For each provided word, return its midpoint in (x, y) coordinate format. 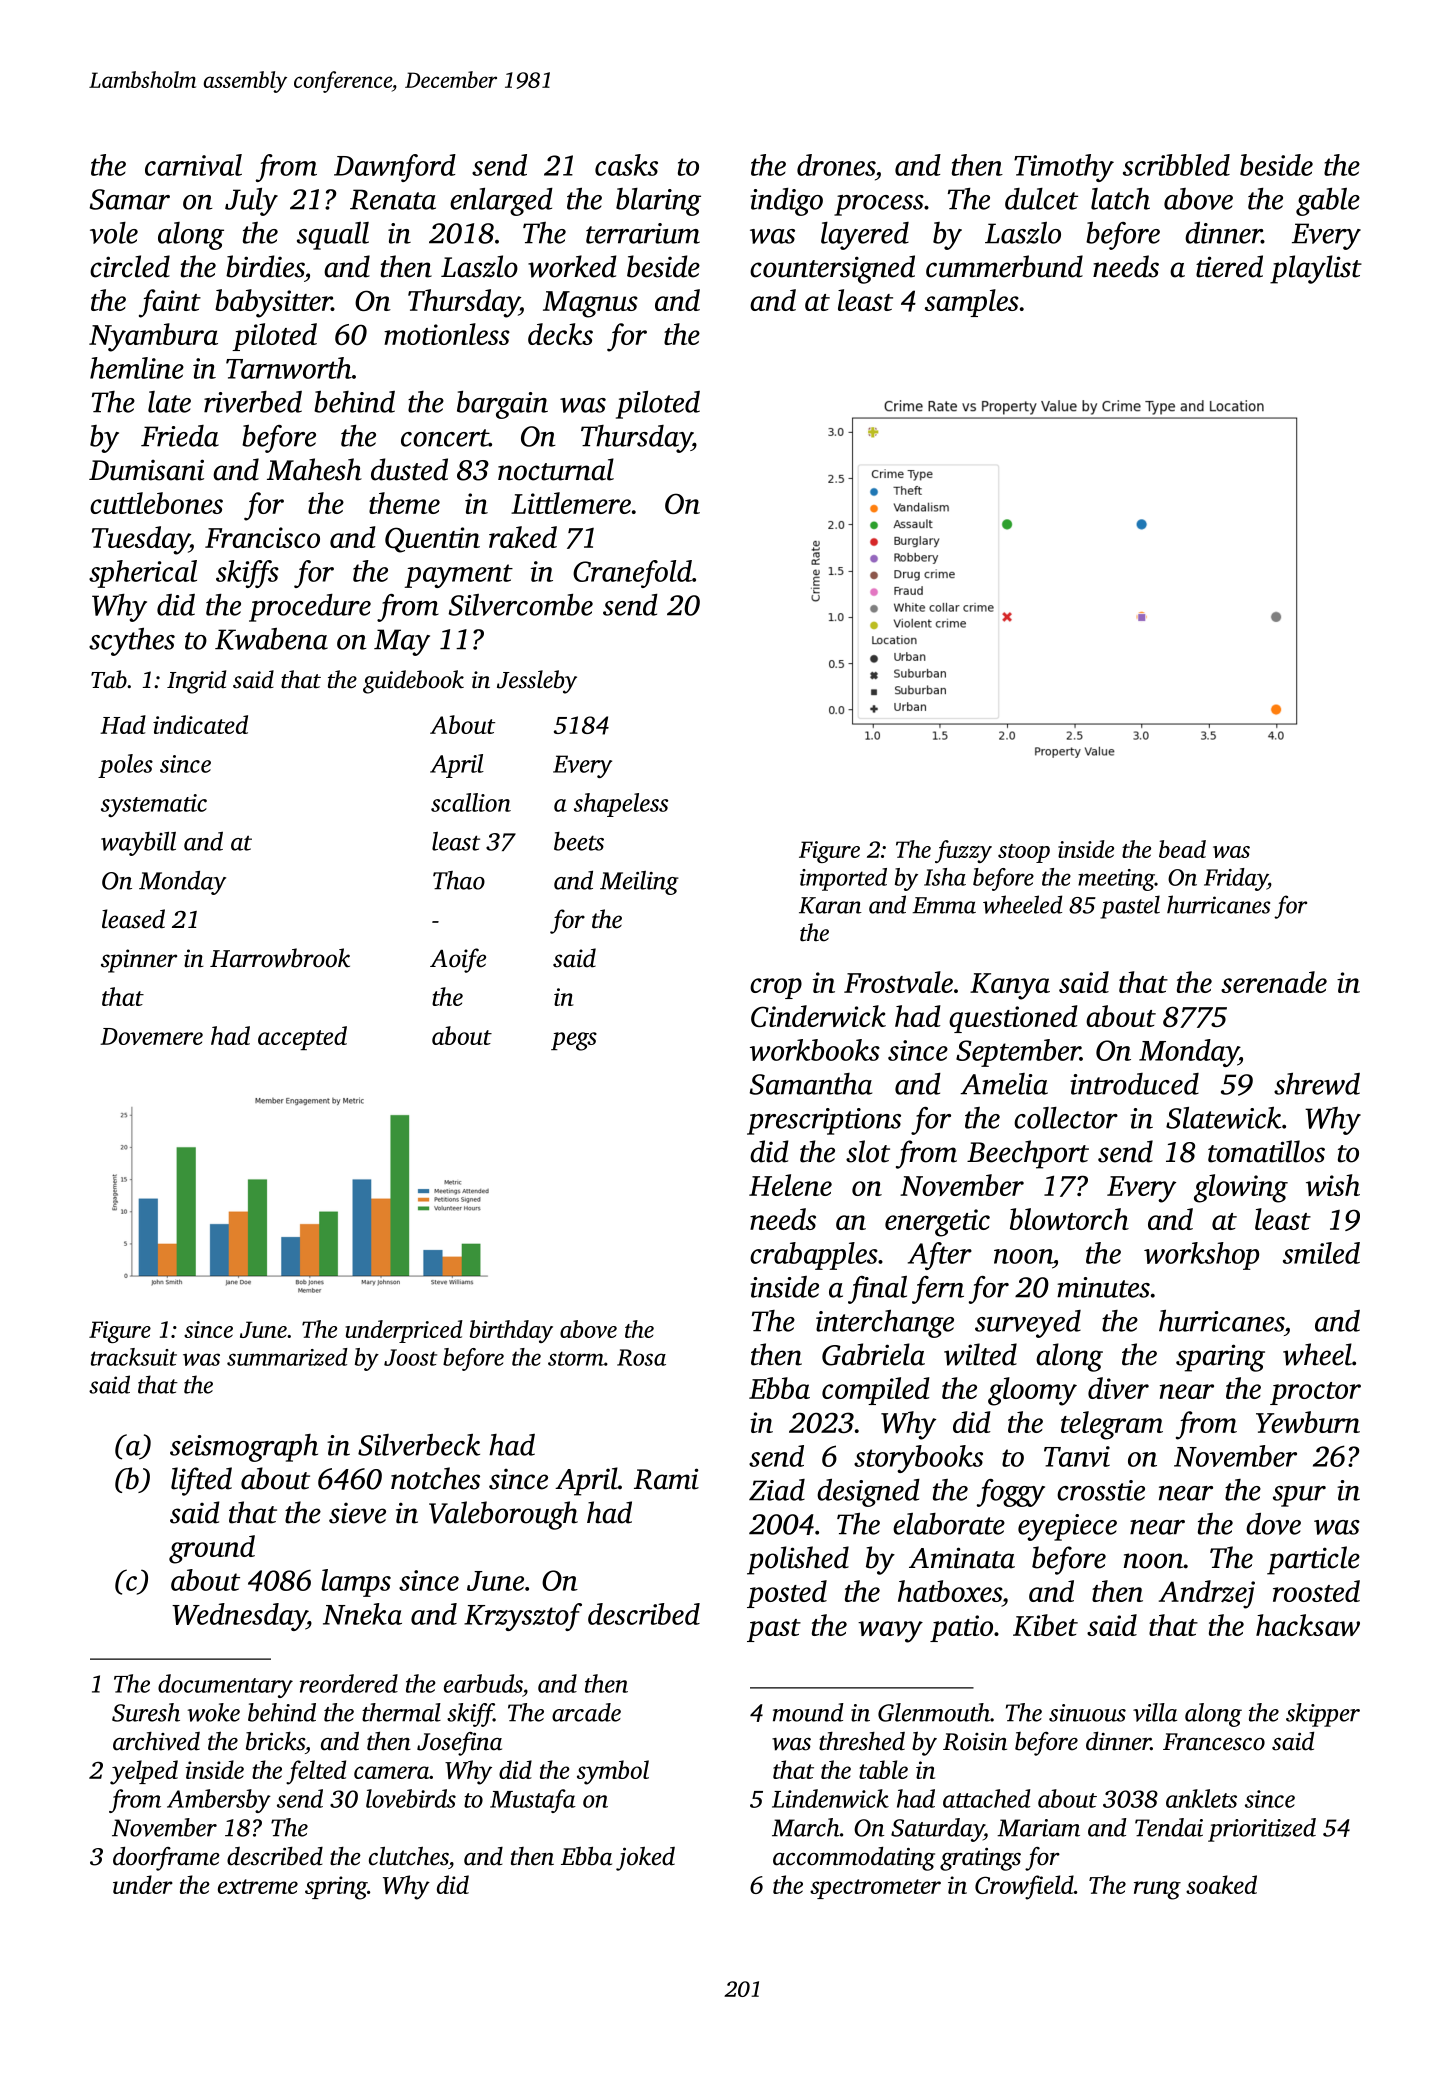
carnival (193, 165)
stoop (1024, 853)
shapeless (621, 805)
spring (336, 1888)
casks (626, 165)
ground (212, 1549)
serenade (1274, 982)
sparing (1220, 1358)
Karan (830, 905)
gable (1328, 202)
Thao (459, 880)
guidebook (413, 682)
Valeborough (503, 1515)
